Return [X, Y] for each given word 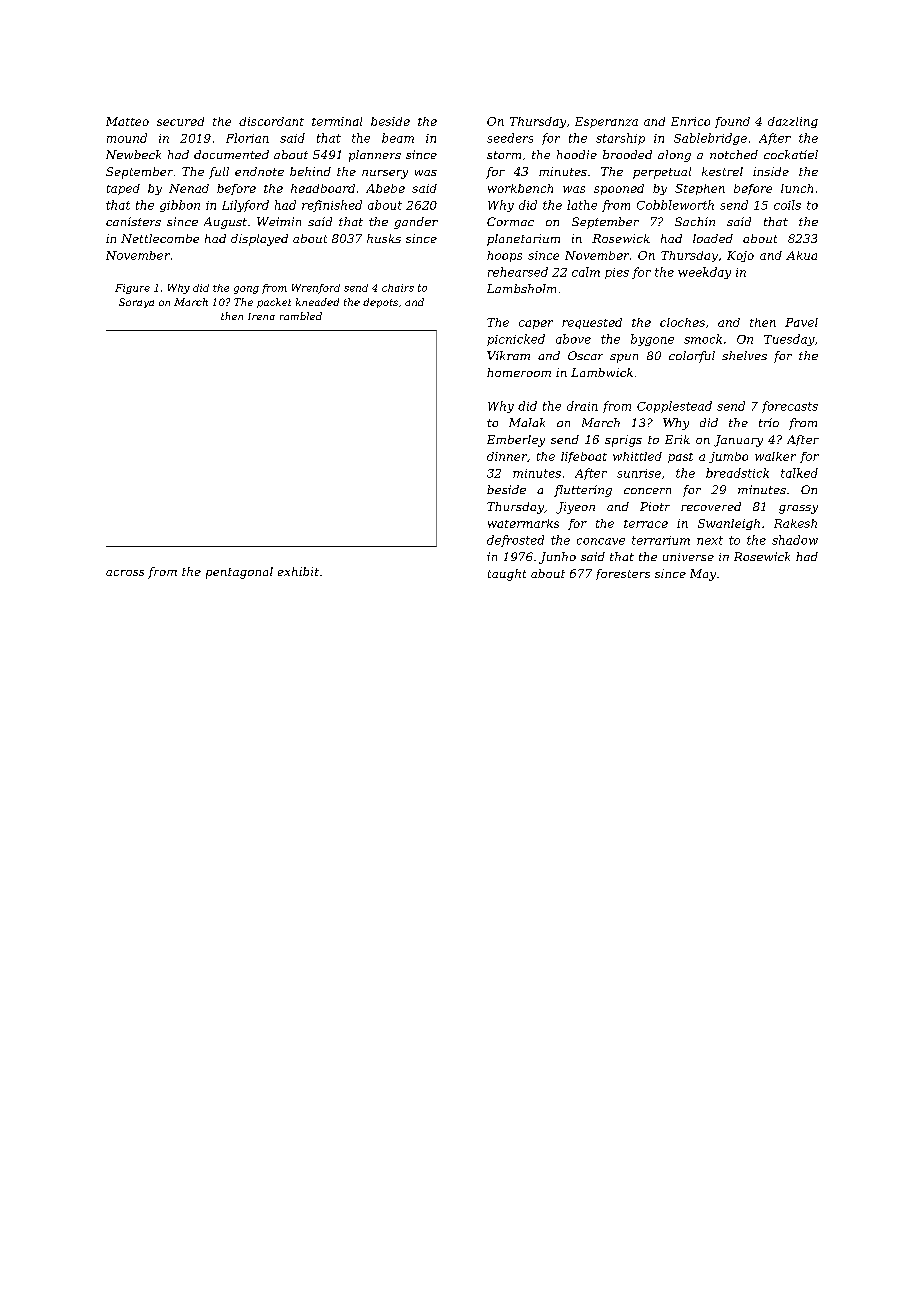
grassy [798, 509]
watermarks [523, 523]
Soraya [136, 303]
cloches [682, 322]
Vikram [508, 355]
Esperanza [606, 122]
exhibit [298, 571]
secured [180, 121]
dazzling [793, 122]
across [125, 573]
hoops [504, 256]
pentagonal [239, 573]
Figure [132, 289]
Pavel [801, 322]
